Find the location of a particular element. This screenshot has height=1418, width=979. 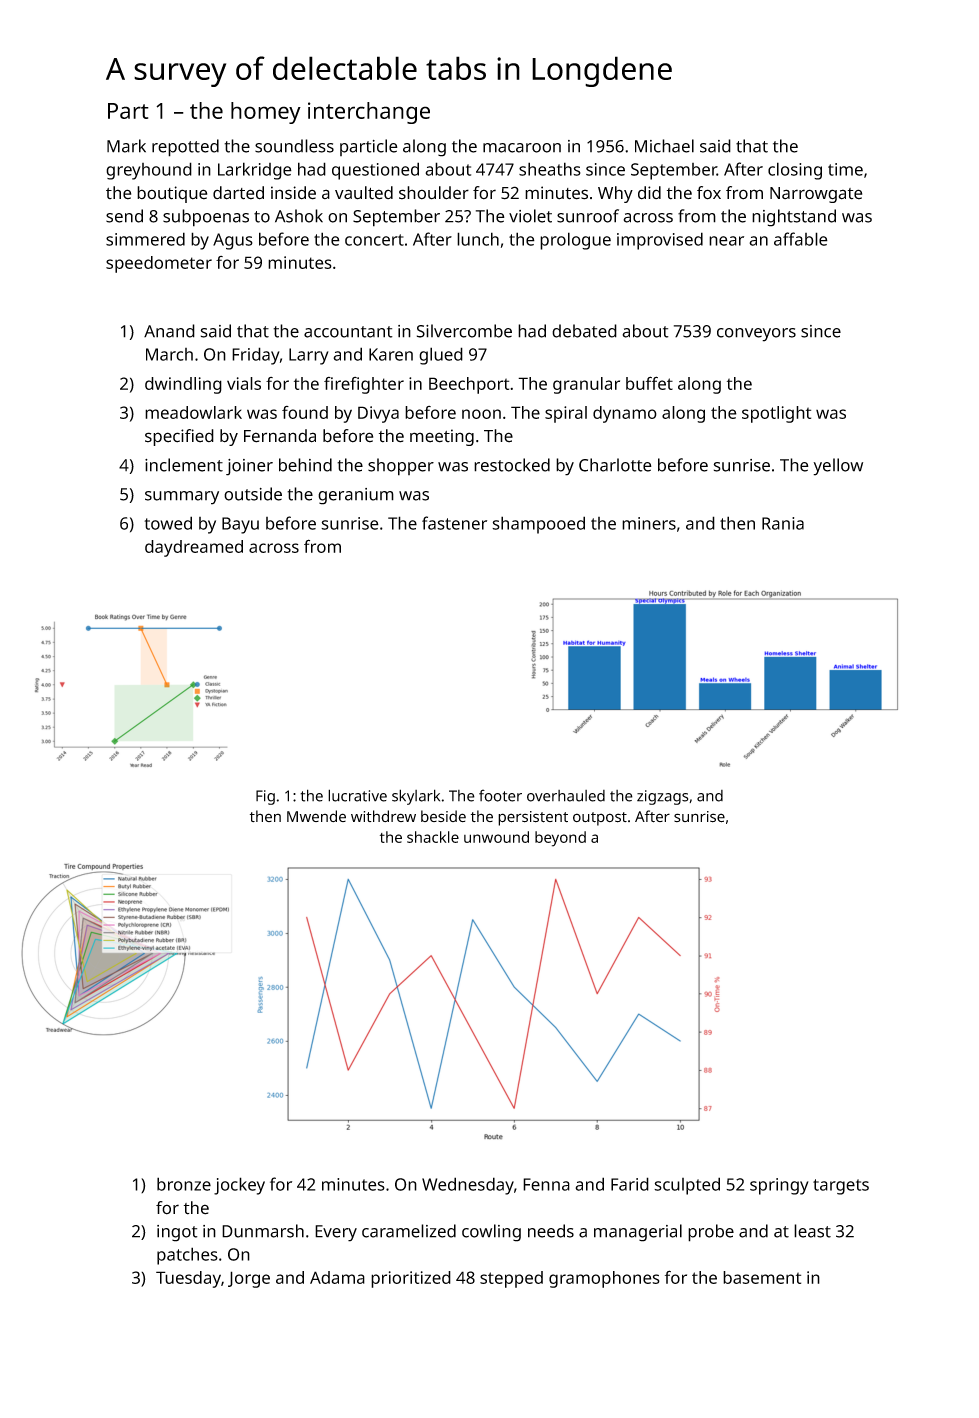

debated is located at coordinates (584, 331).
